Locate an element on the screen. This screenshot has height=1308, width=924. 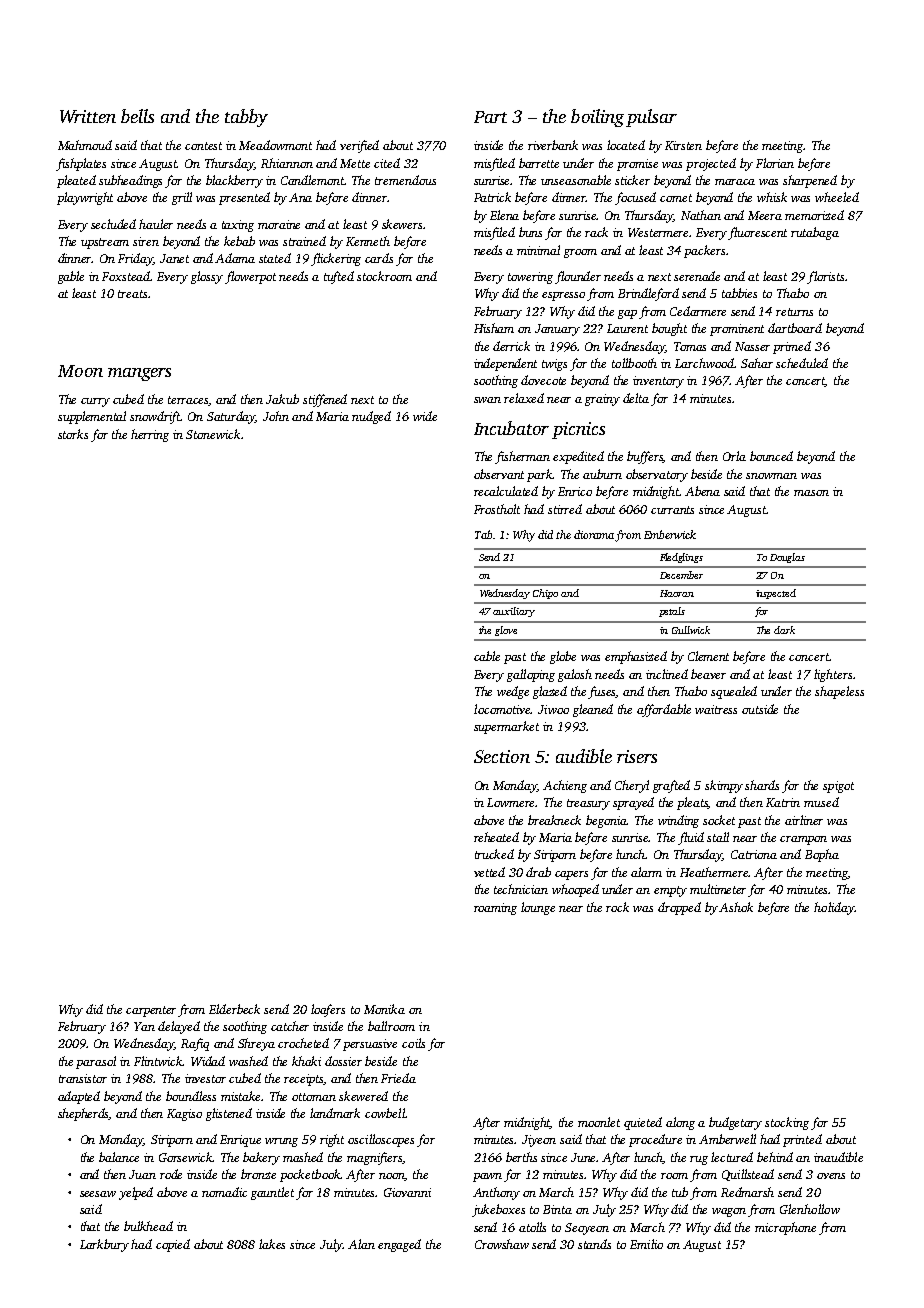
inventory is located at coordinates (658, 382).
